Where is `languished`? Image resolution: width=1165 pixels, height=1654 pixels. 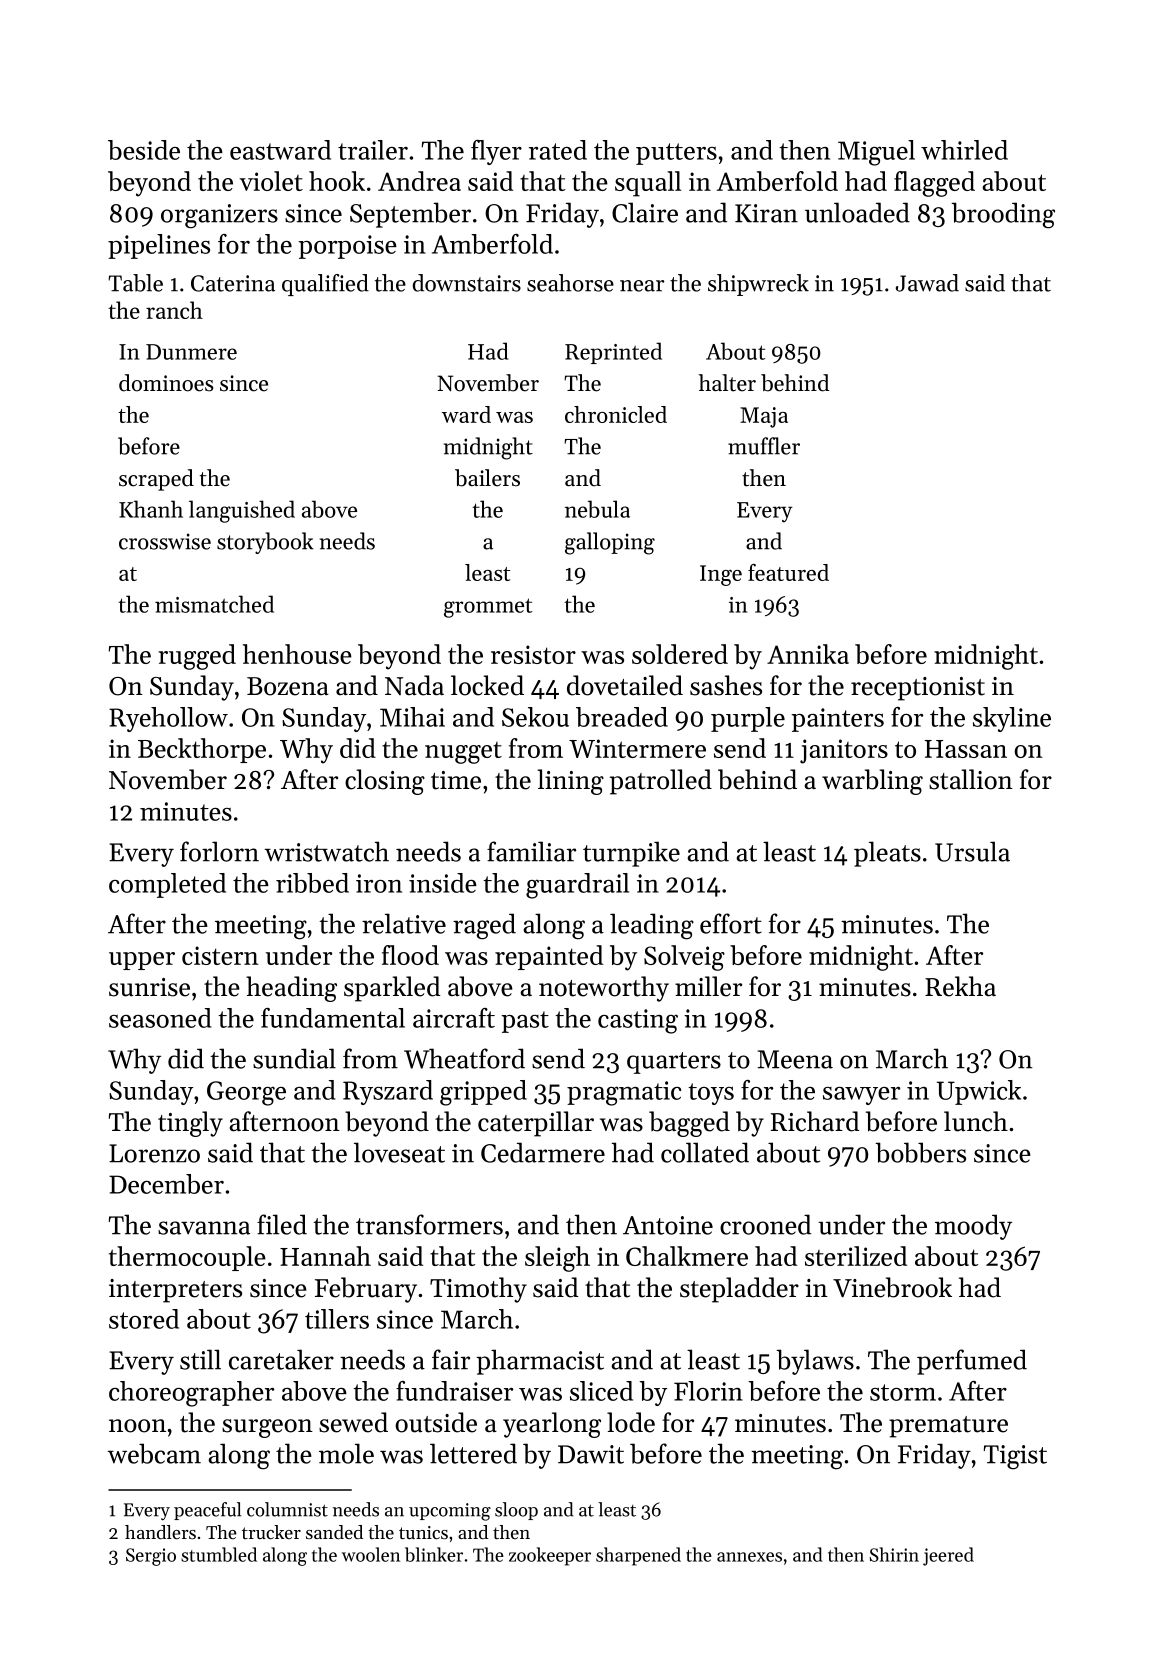
languished is located at coordinates (242, 511).
